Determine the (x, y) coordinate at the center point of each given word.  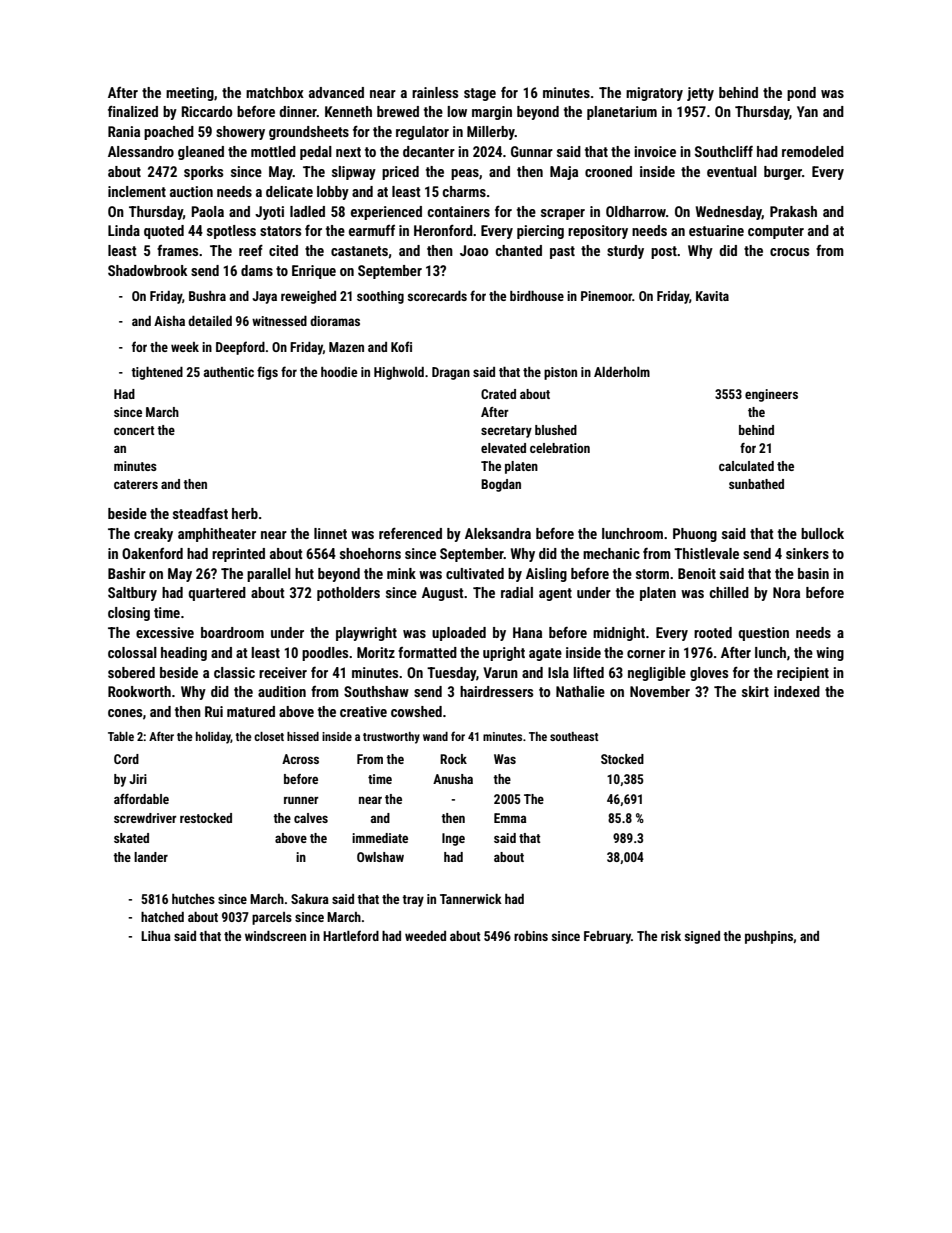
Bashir (127, 573)
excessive (165, 632)
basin (813, 573)
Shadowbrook (148, 270)
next (348, 152)
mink (401, 573)
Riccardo (207, 111)
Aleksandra (498, 533)
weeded (425, 936)
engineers (771, 395)
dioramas (335, 321)
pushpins (769, 937)
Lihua (156, 936)
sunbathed (756, 484)
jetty (700, 94)
